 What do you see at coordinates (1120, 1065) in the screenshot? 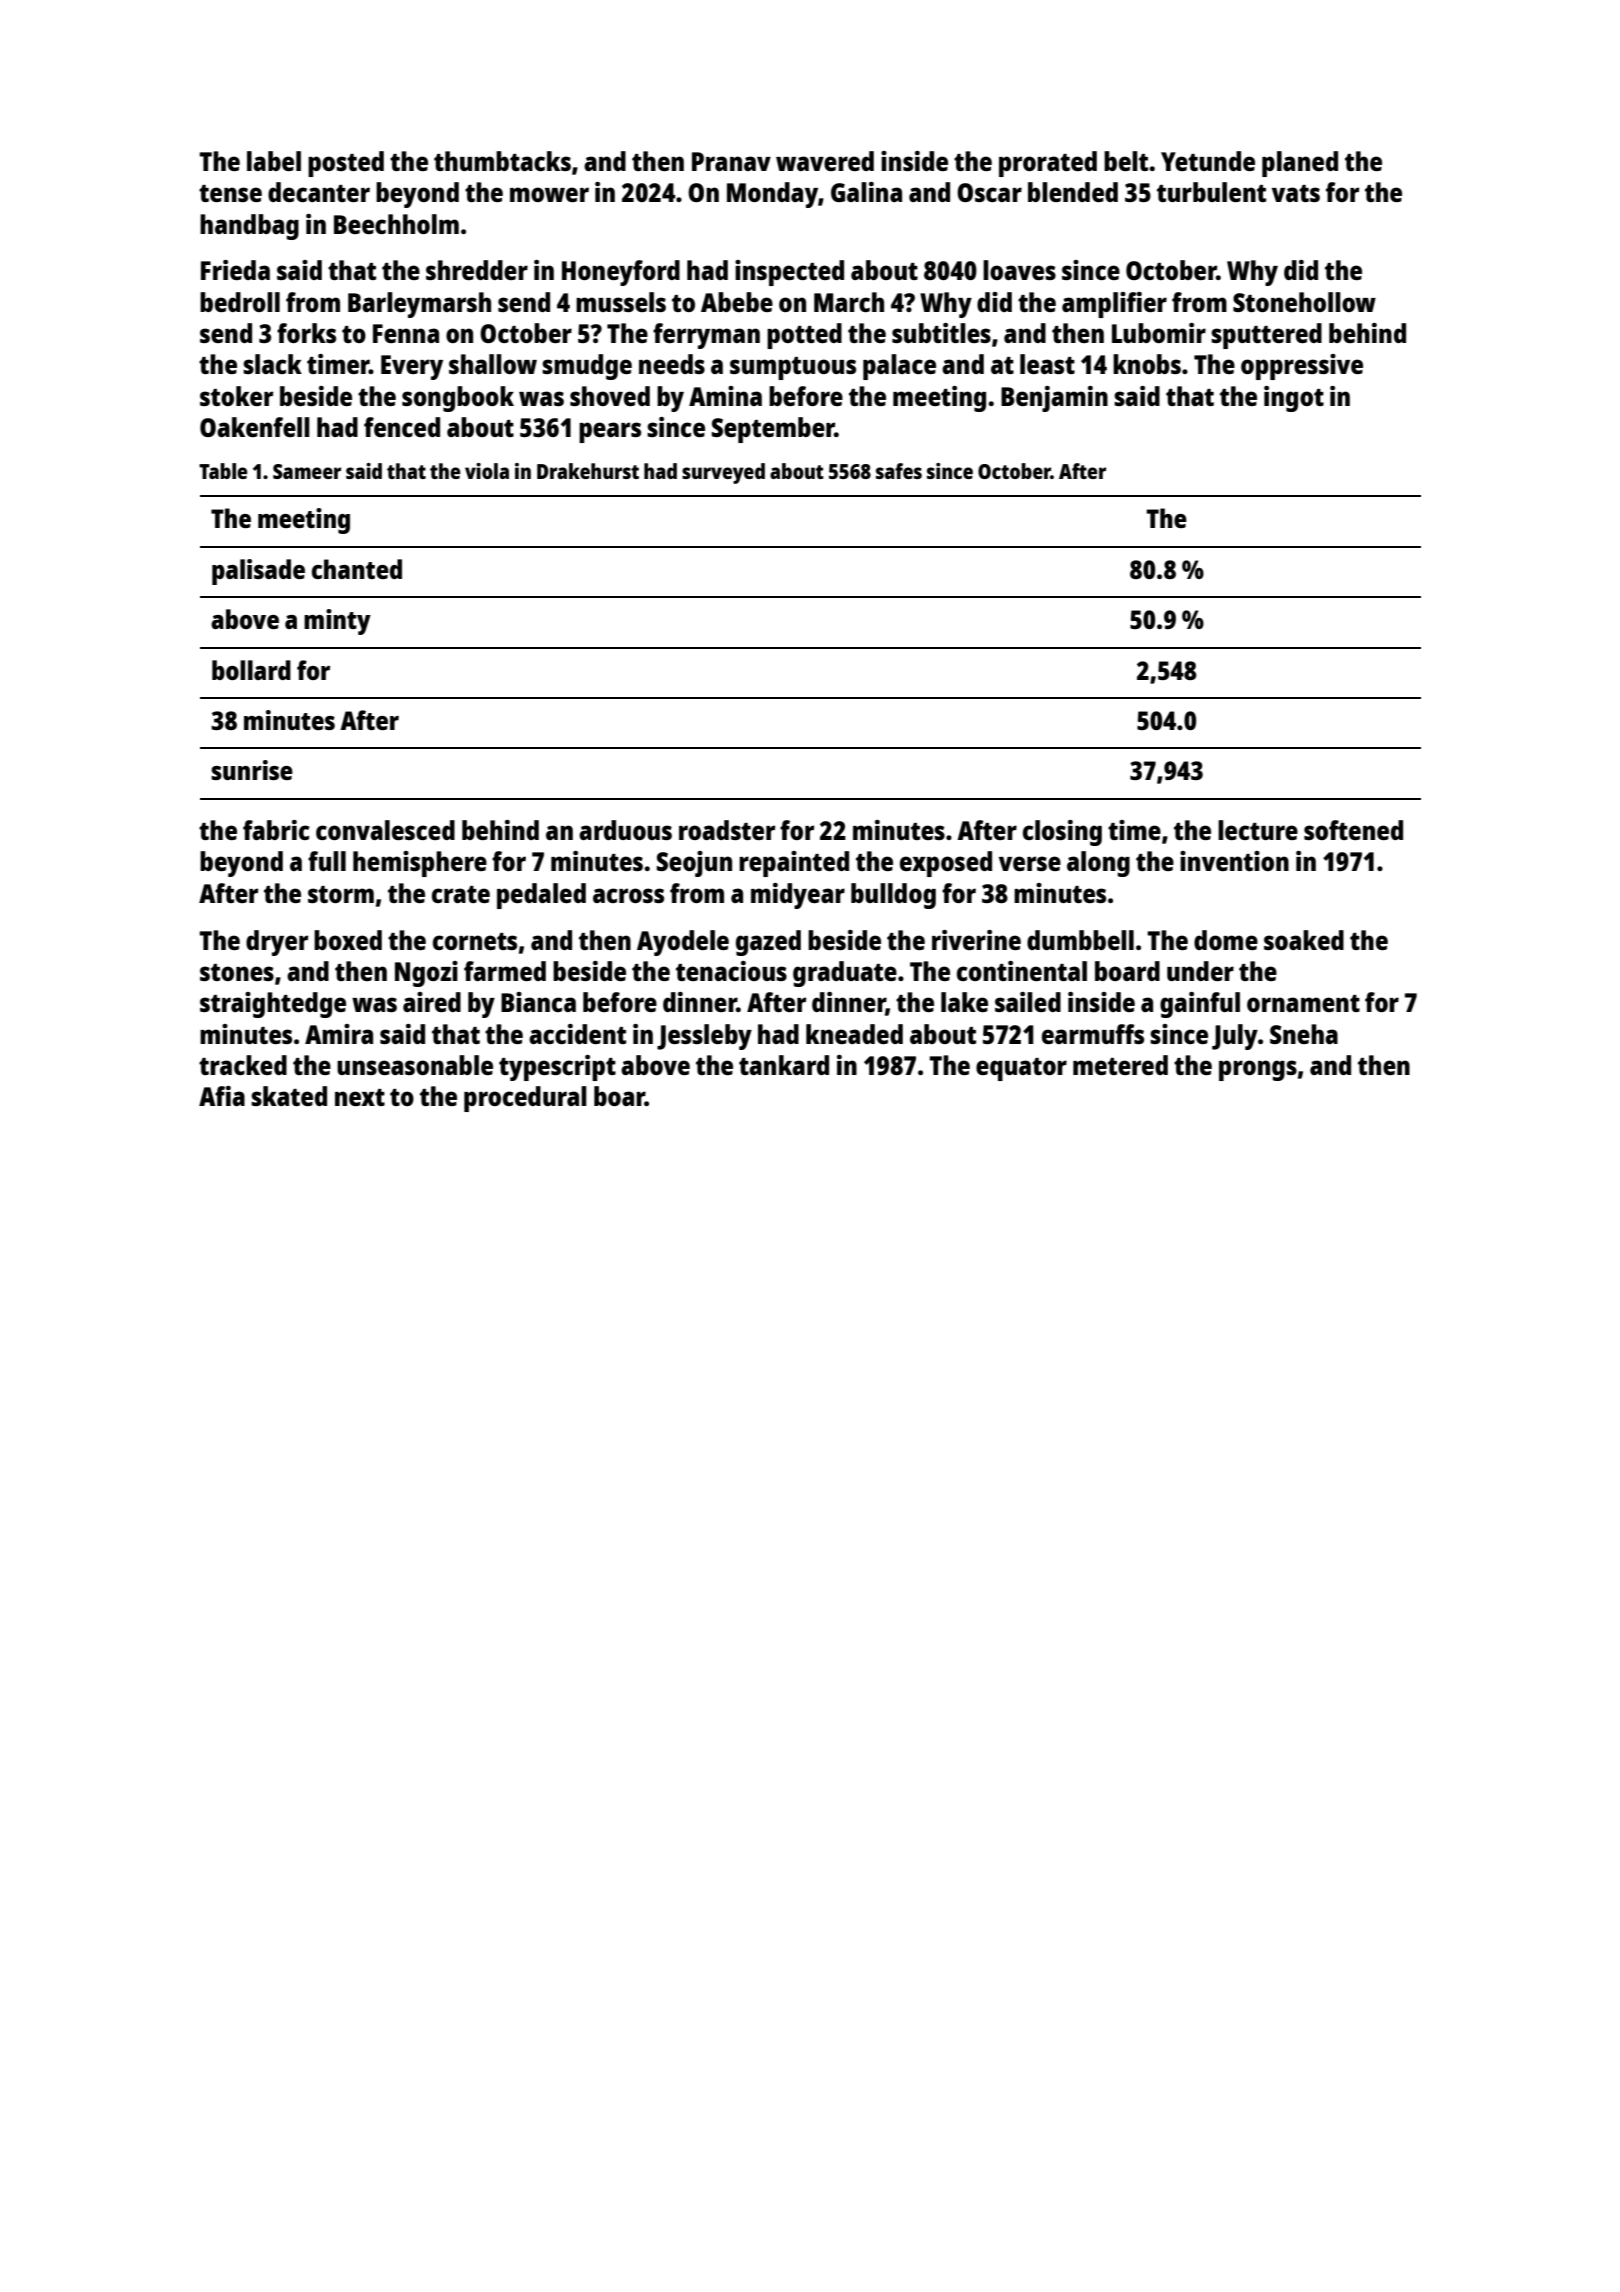
I see `metered` at bounding box center [1120, 1065].
